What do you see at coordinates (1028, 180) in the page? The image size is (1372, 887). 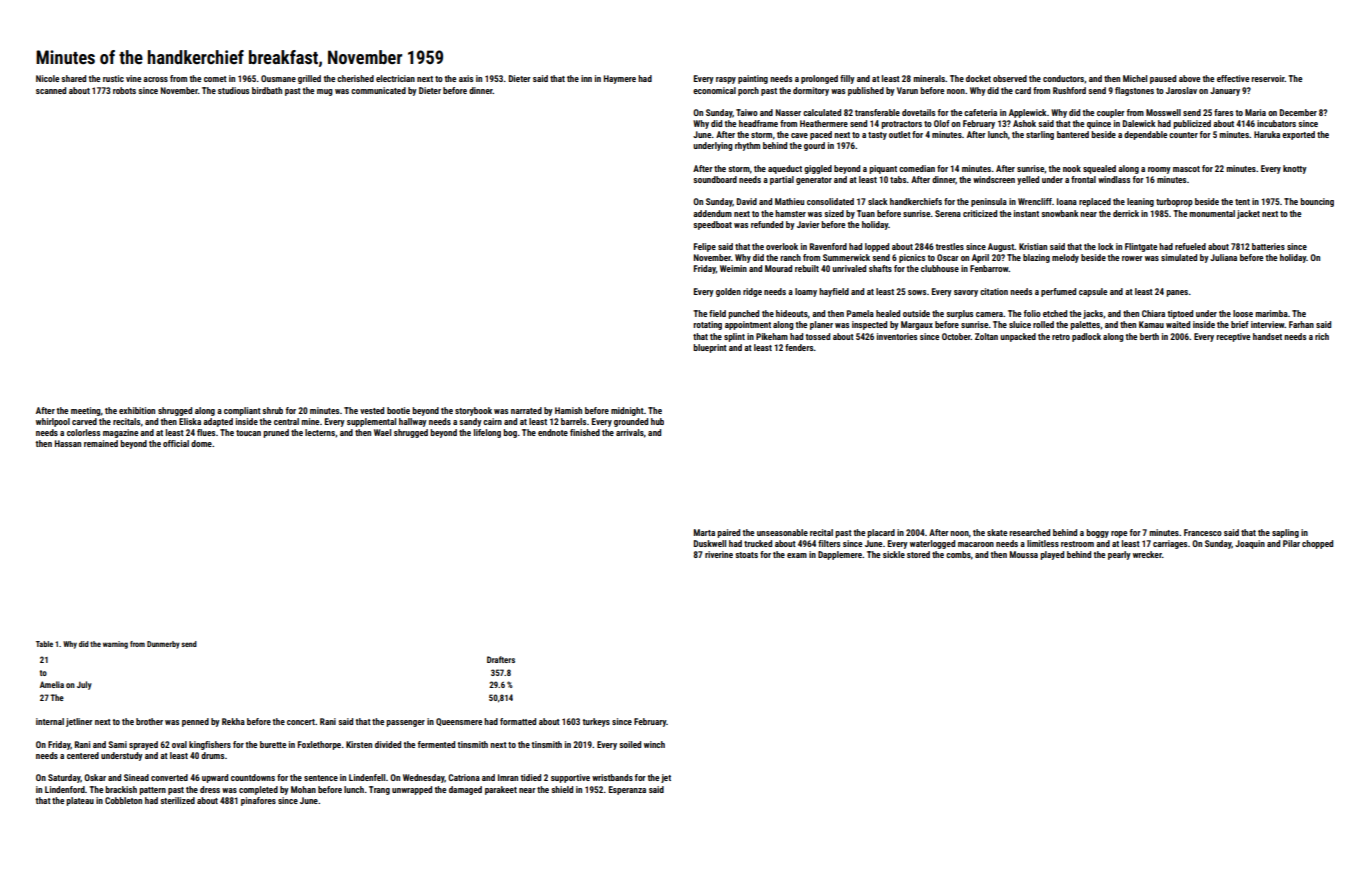 I see `yelled` at bounding box center [1028, 180].
